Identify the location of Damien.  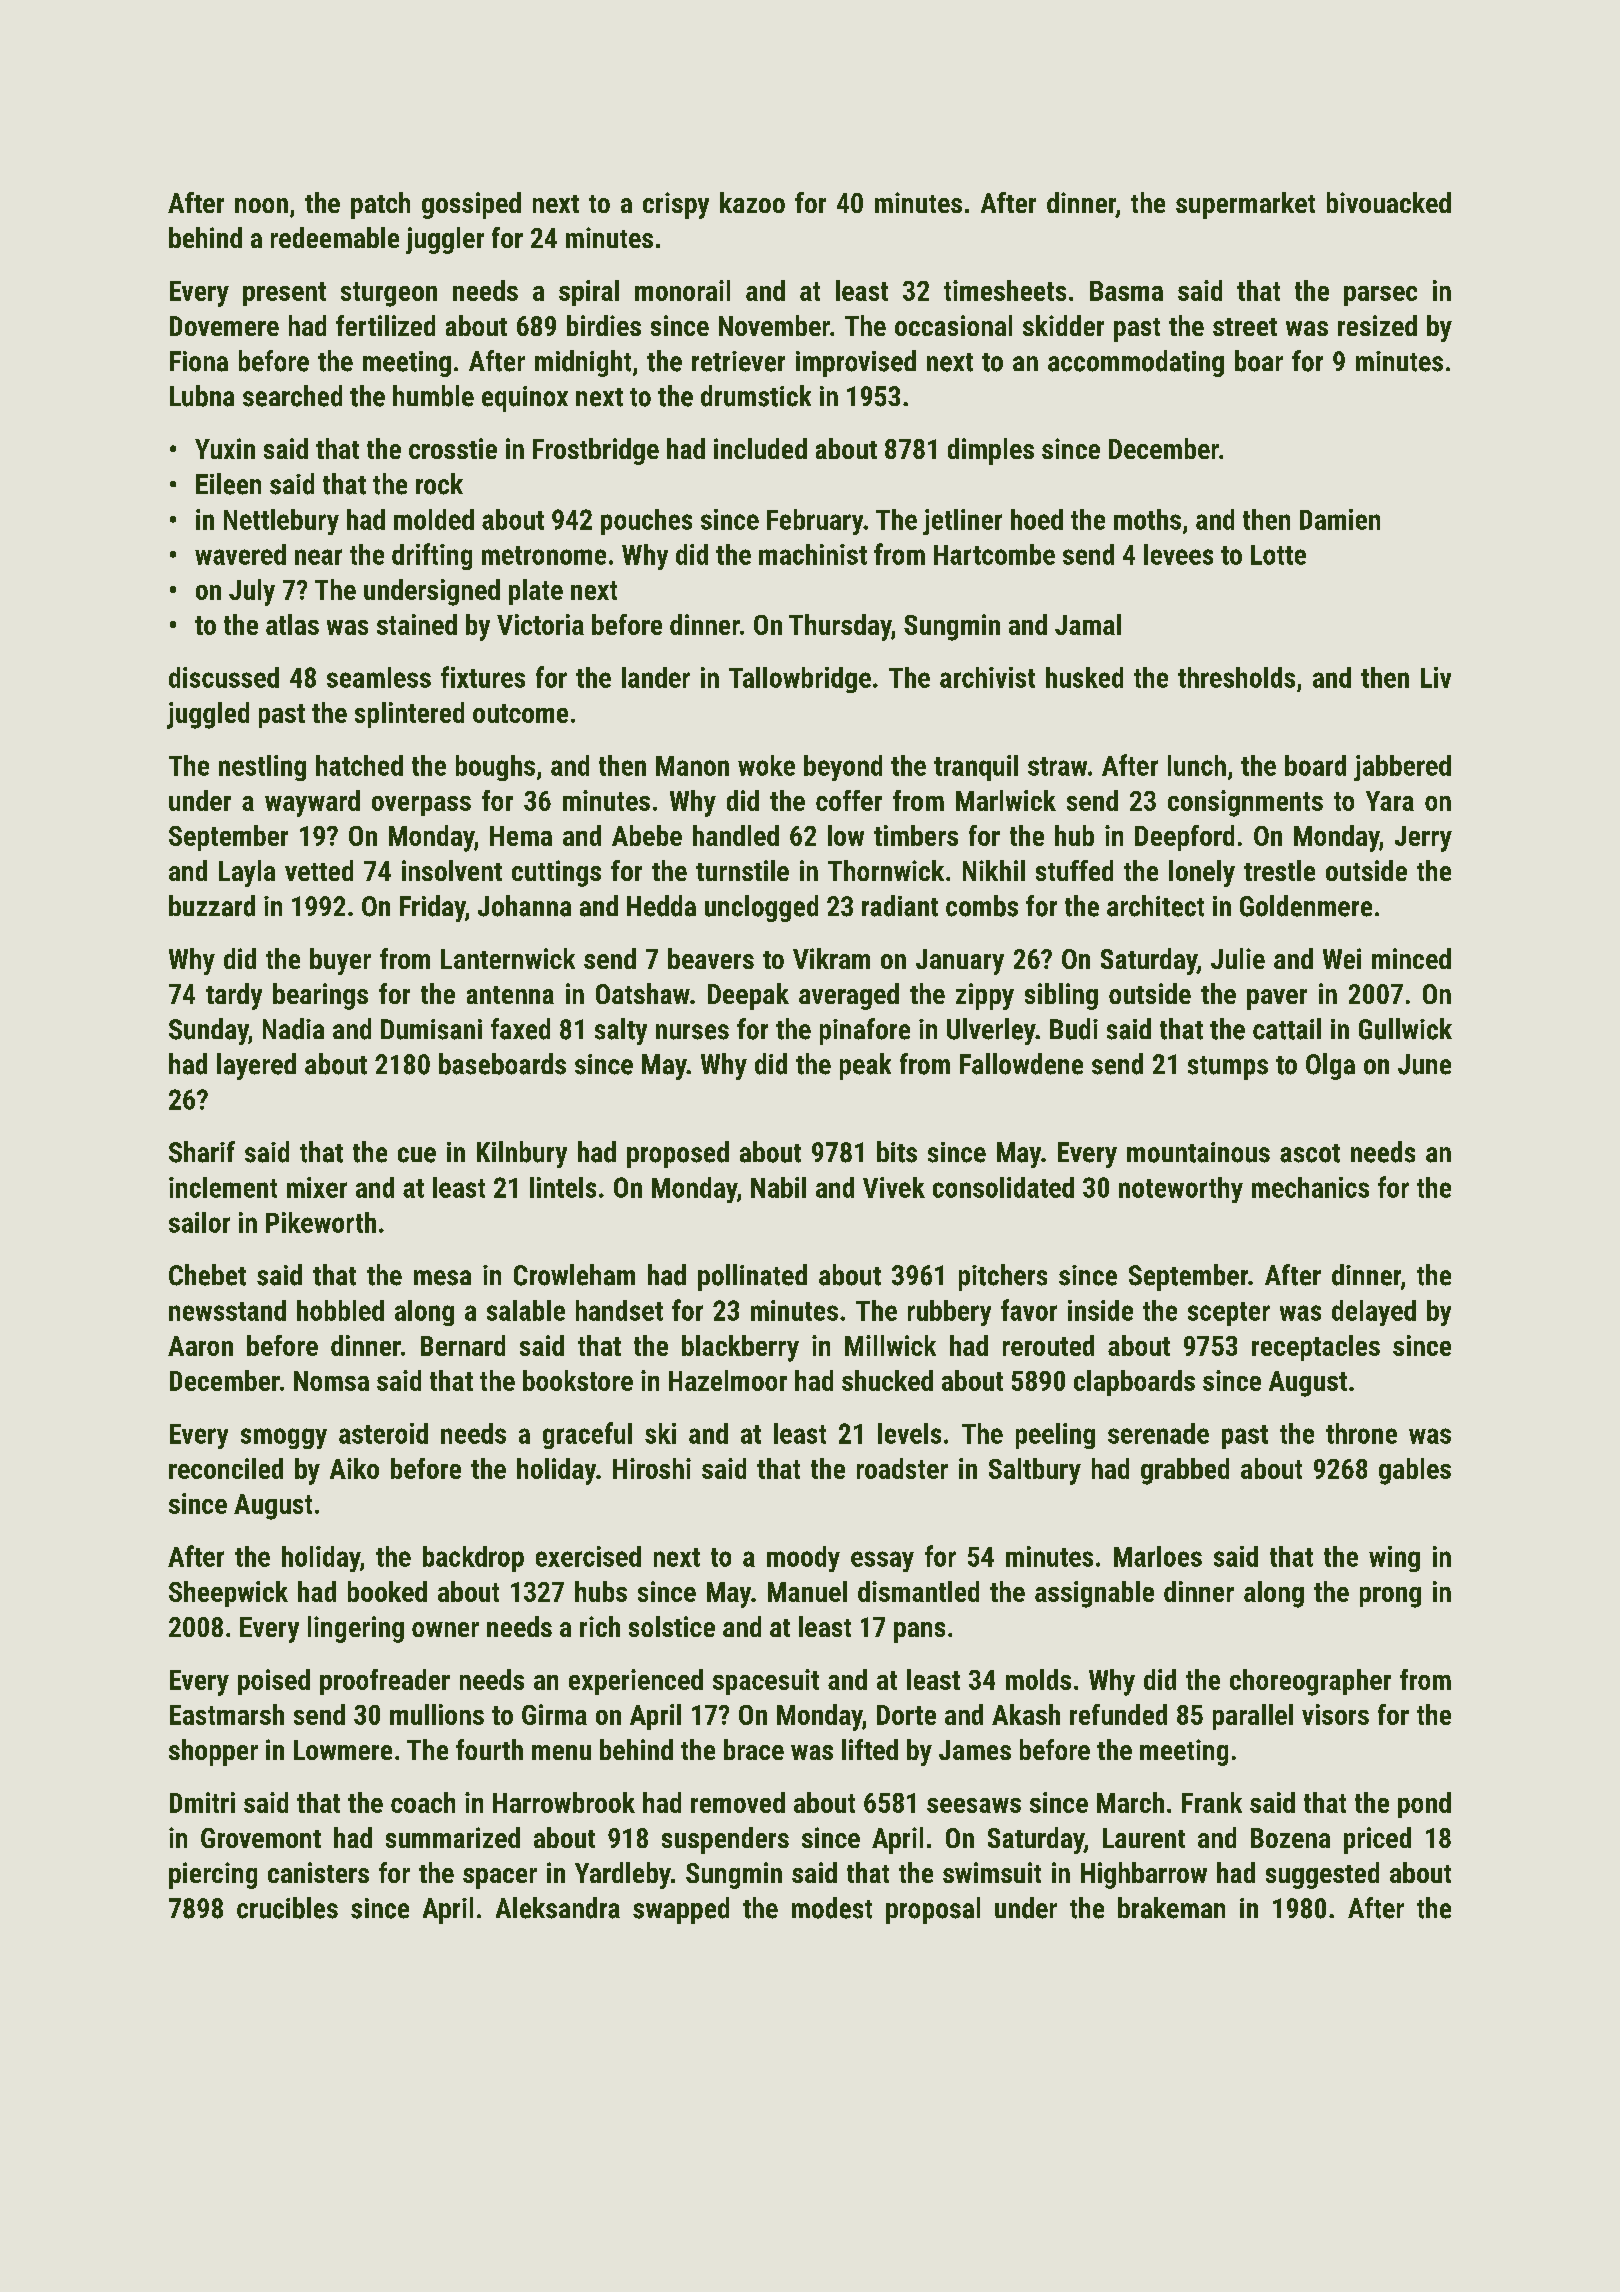
(1340, 519).
